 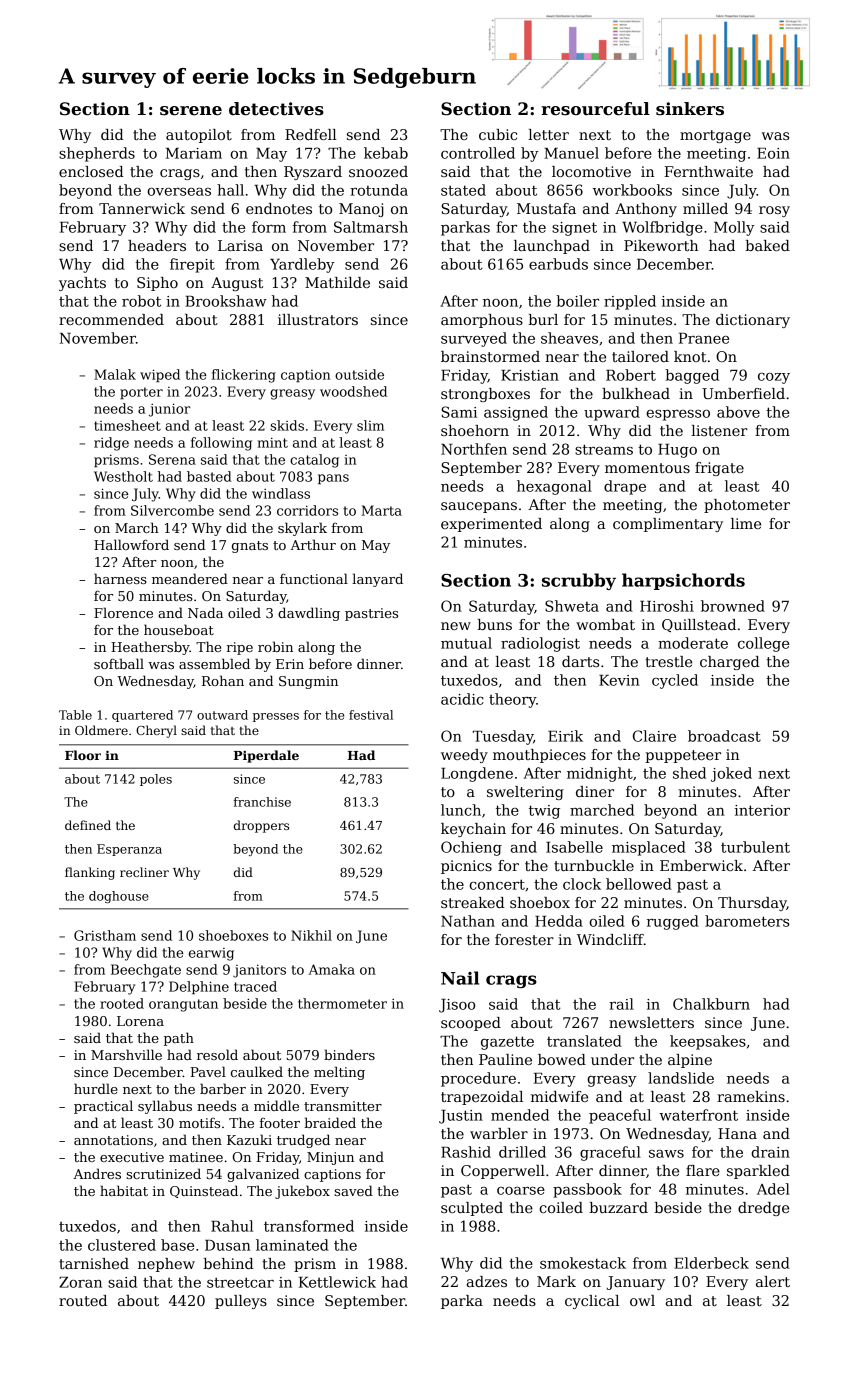 I want to click on recliner, so click(x=144, y=872).
